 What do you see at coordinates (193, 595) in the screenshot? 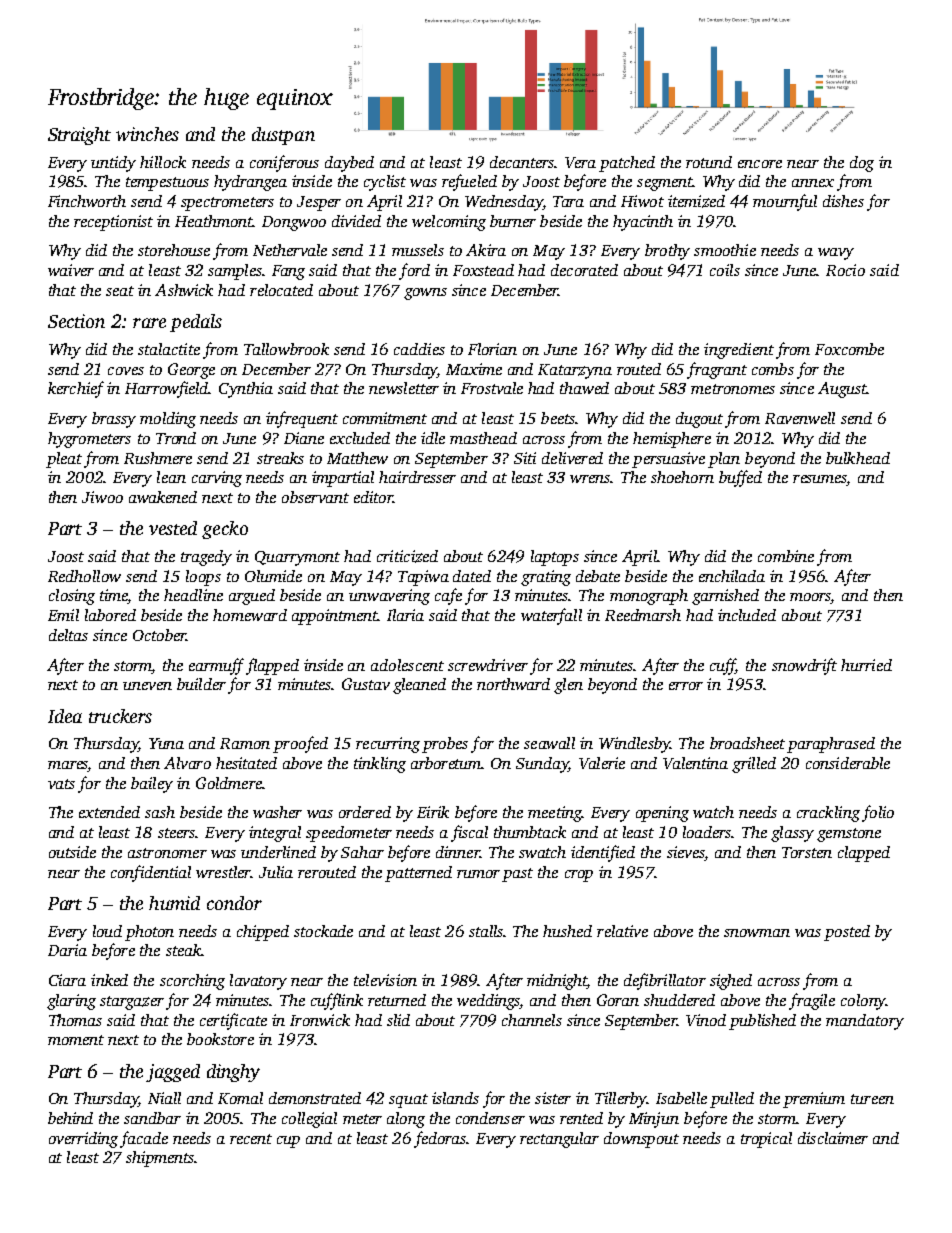
I see `headline` at bounding box center [193, 595].
